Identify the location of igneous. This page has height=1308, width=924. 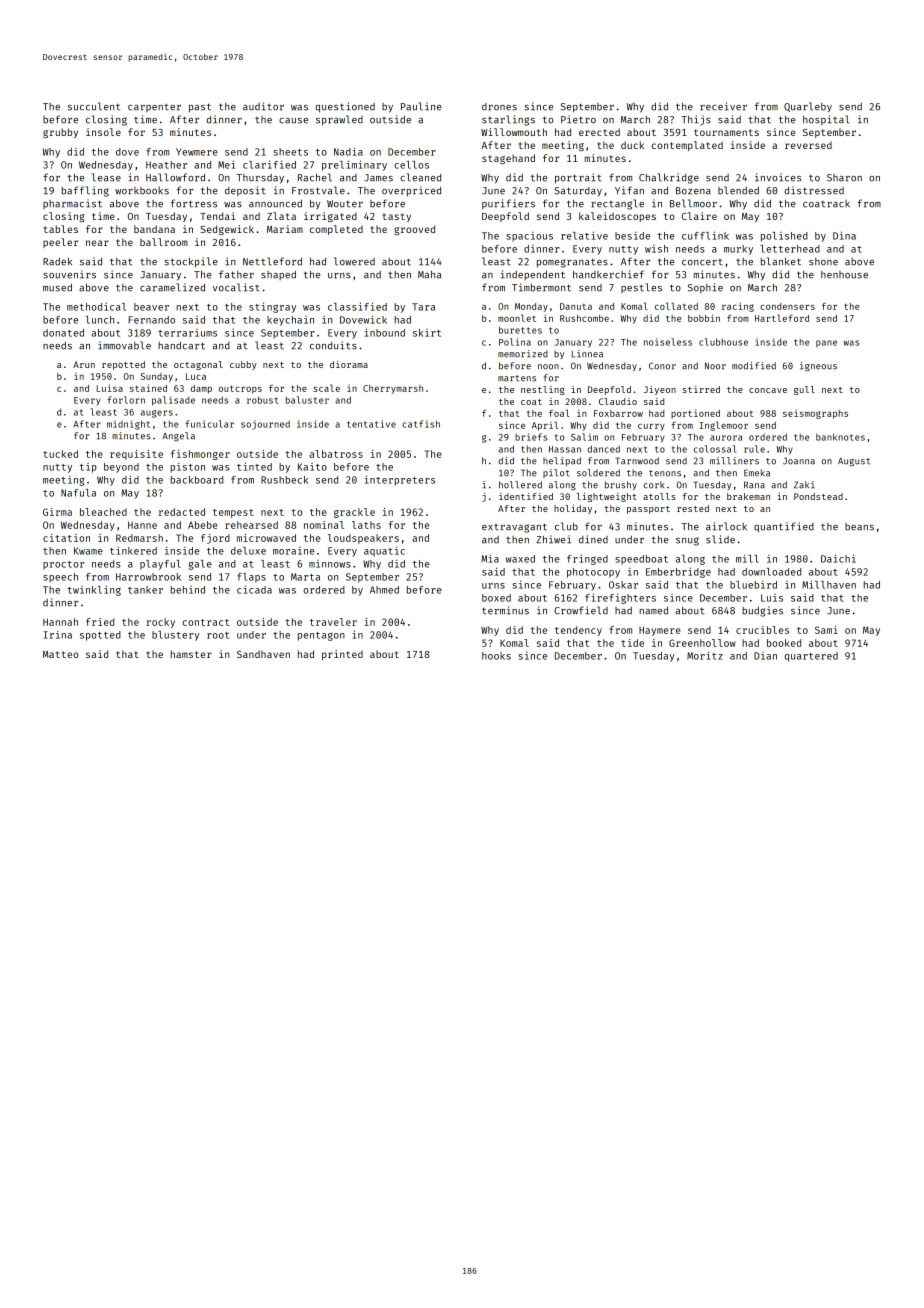
(818, 367).
